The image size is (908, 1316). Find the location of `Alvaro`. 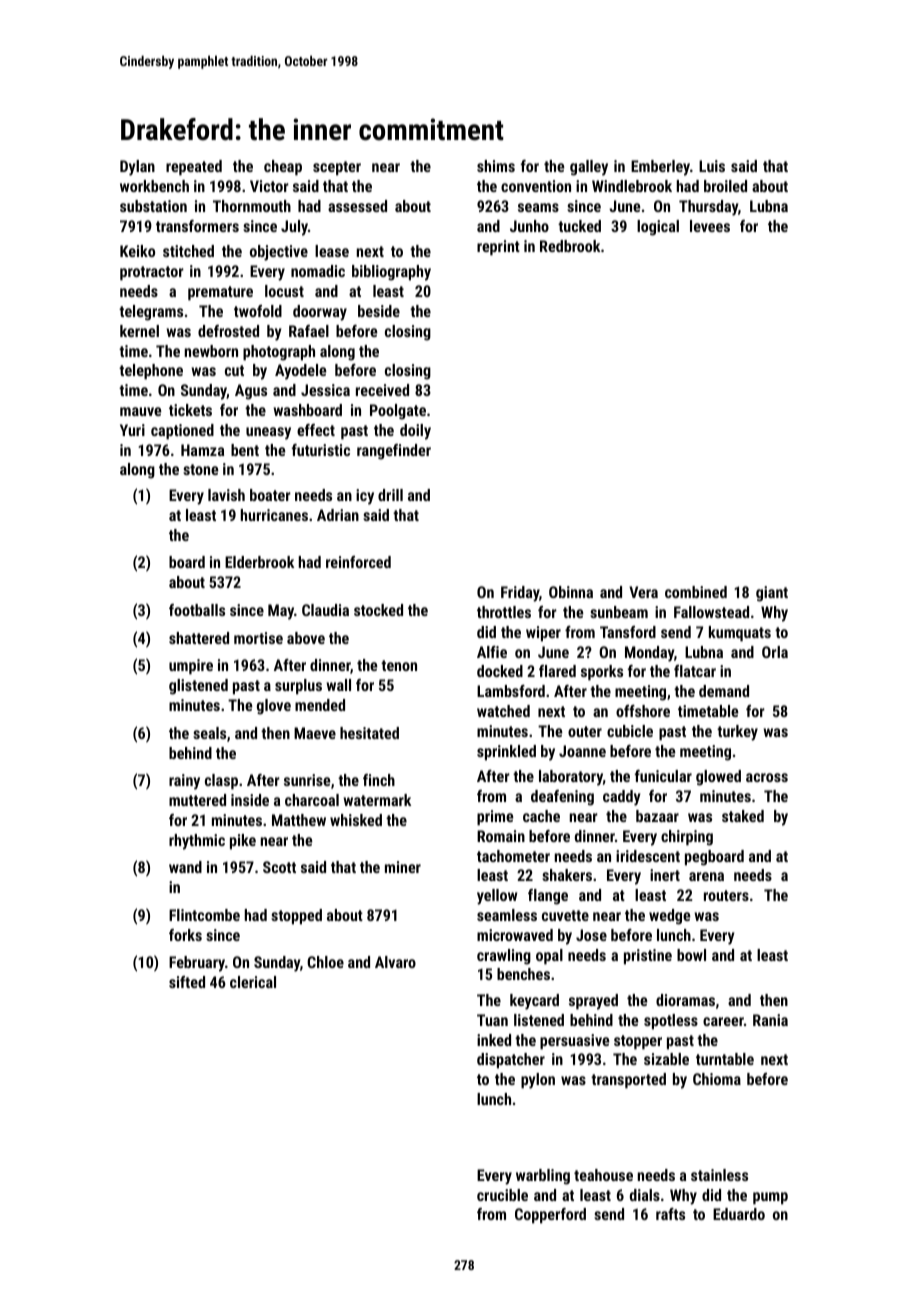

Alvaro is located at coordinates (395, 962).
